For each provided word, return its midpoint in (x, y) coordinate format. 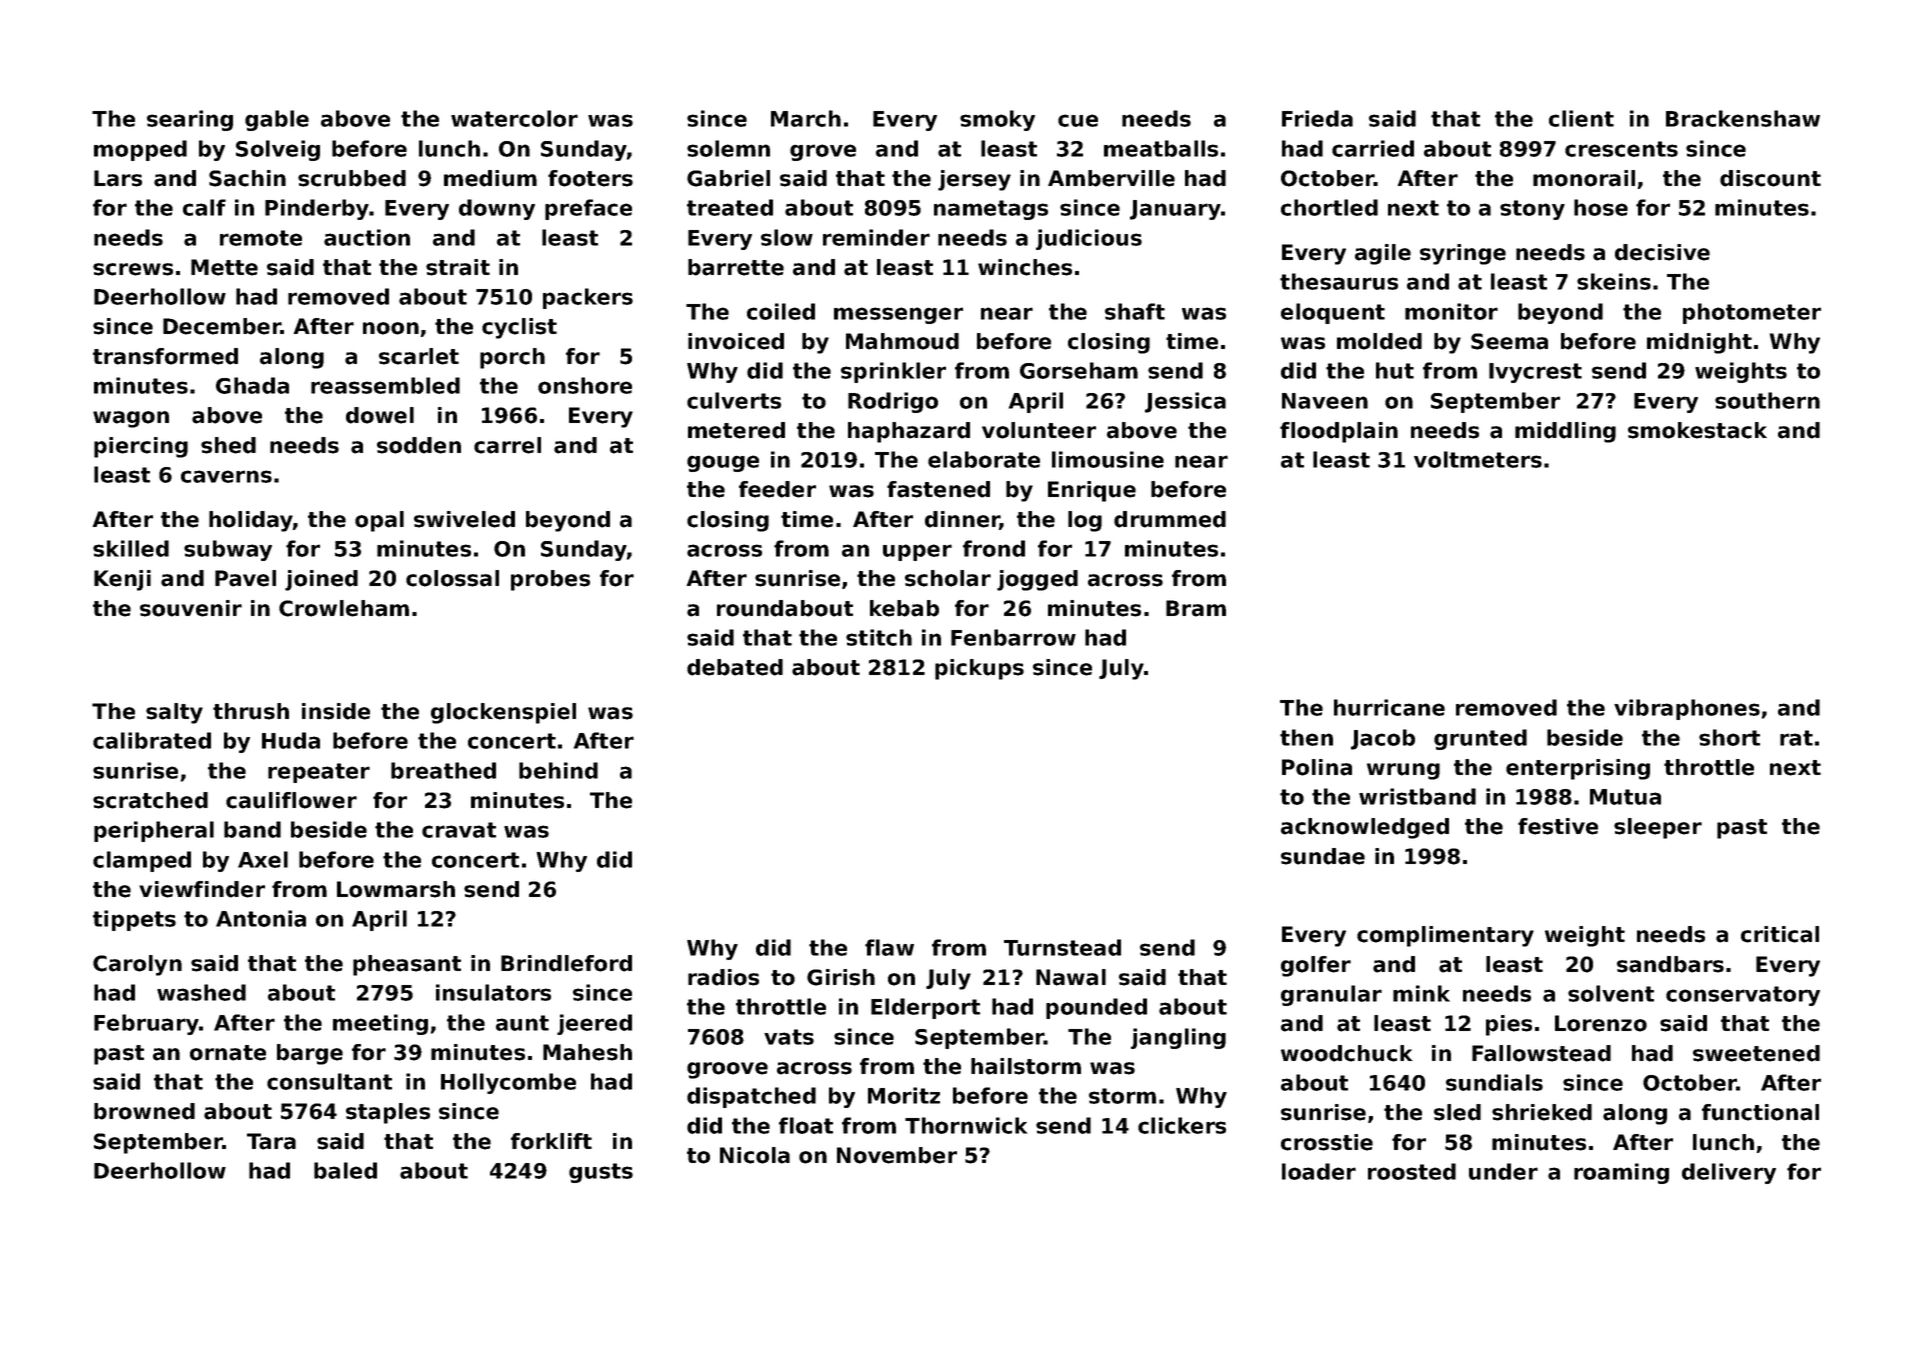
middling (1565, 432)
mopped (140, 150)
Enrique (1092, 491)
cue (1078, 120)
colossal (452, 578)
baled (345, 1170)
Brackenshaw (1743, 118)
